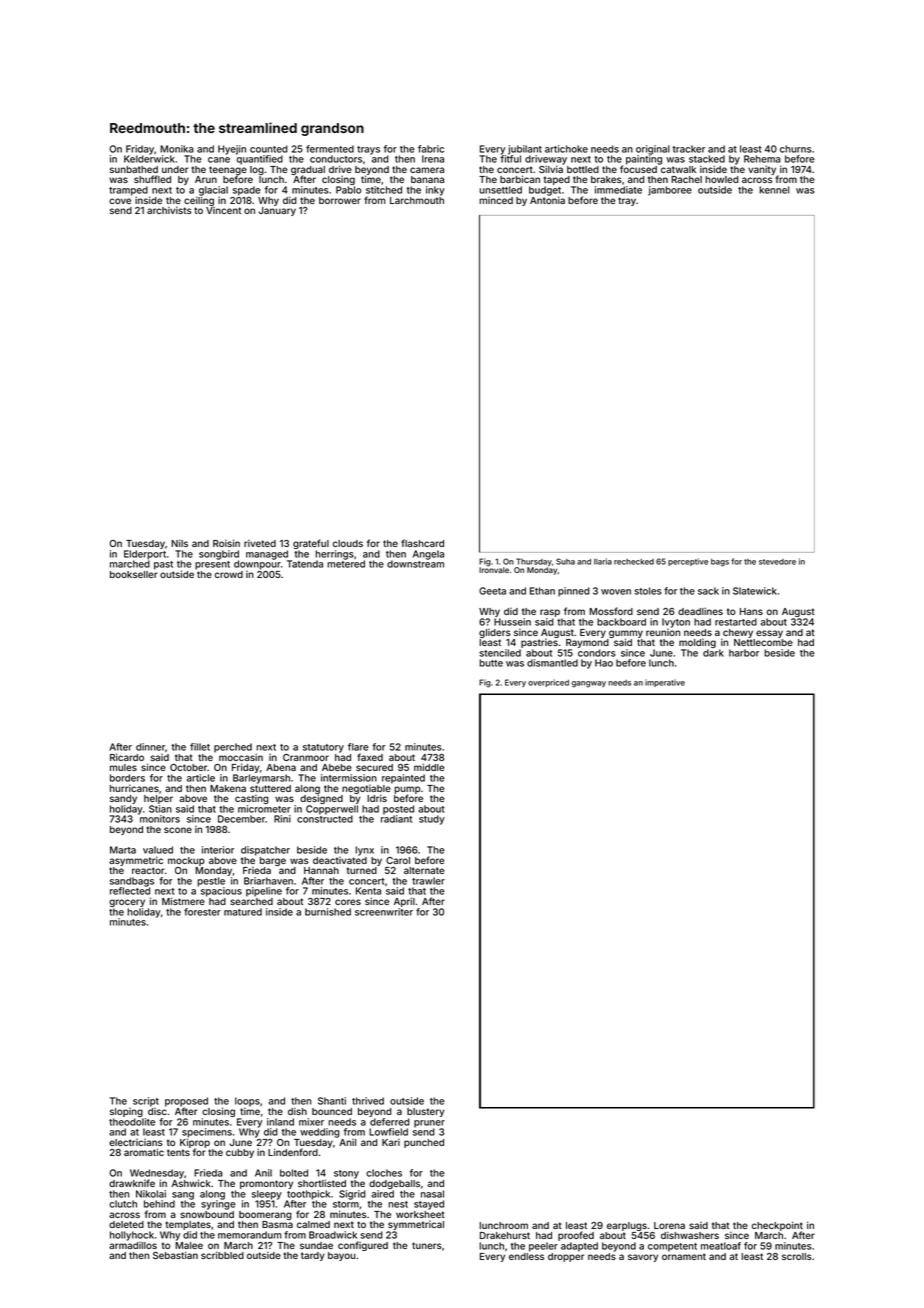 This screenshot has height=1308, width=924. What do you see at coordinates (777, 562) in the screenshot?
I see `stevedore` at bounding box center [777, 562].
